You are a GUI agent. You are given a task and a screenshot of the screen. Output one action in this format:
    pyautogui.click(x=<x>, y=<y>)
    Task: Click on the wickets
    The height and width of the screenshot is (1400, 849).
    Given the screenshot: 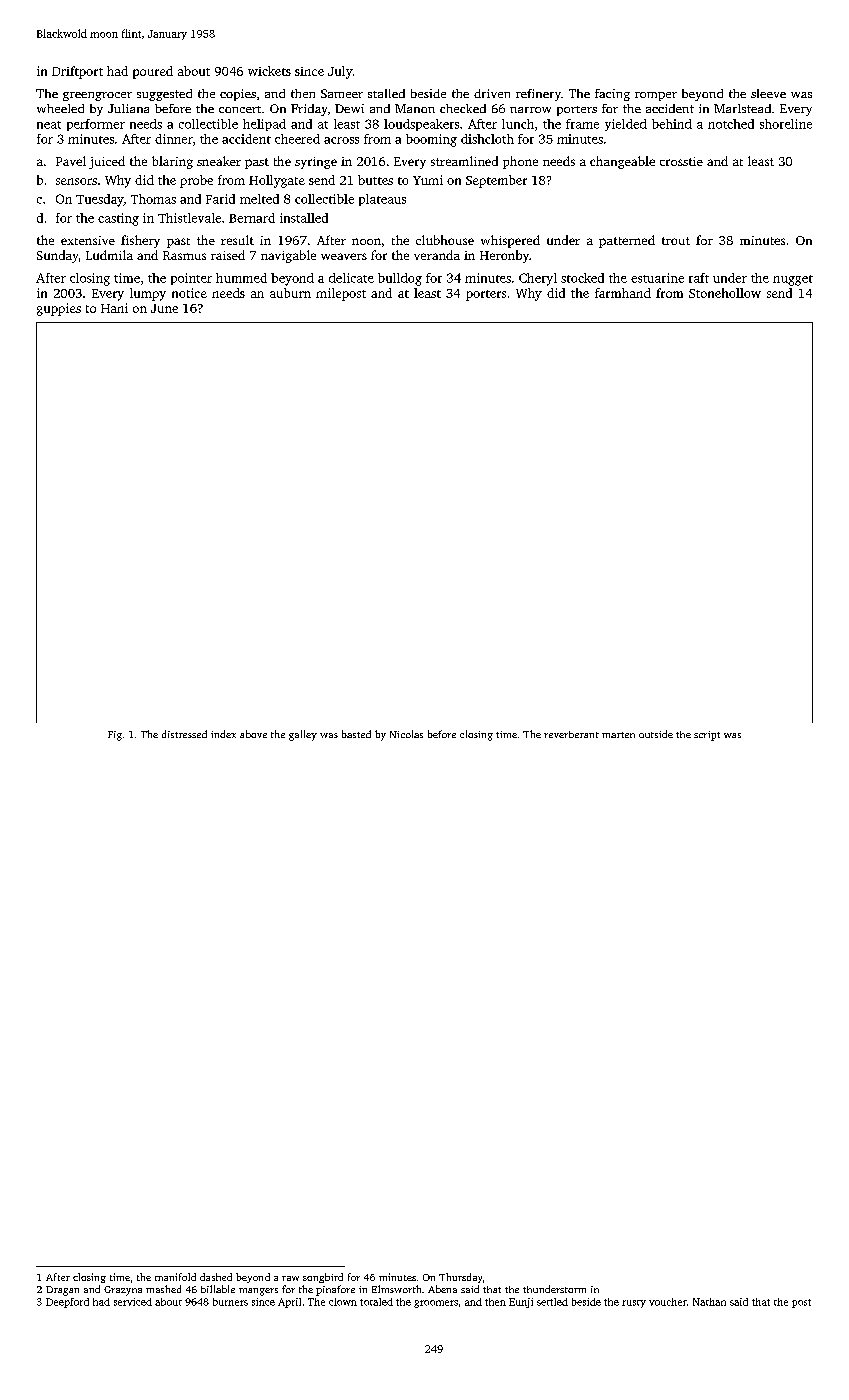 What is the action you would take?
    pyautogui.click(x=269, y=71)
